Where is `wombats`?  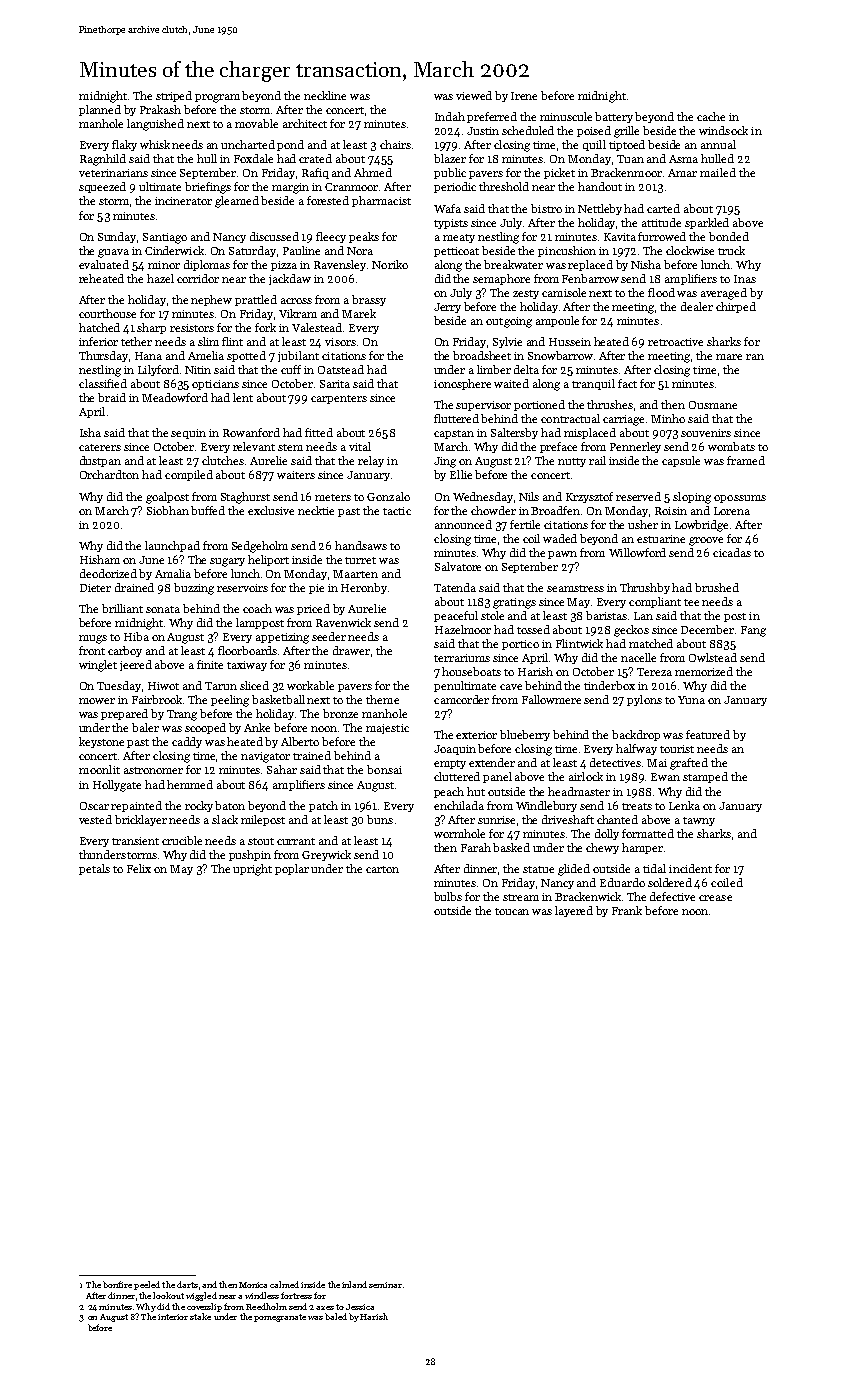 wombats is located at coordinates (731, 446).
